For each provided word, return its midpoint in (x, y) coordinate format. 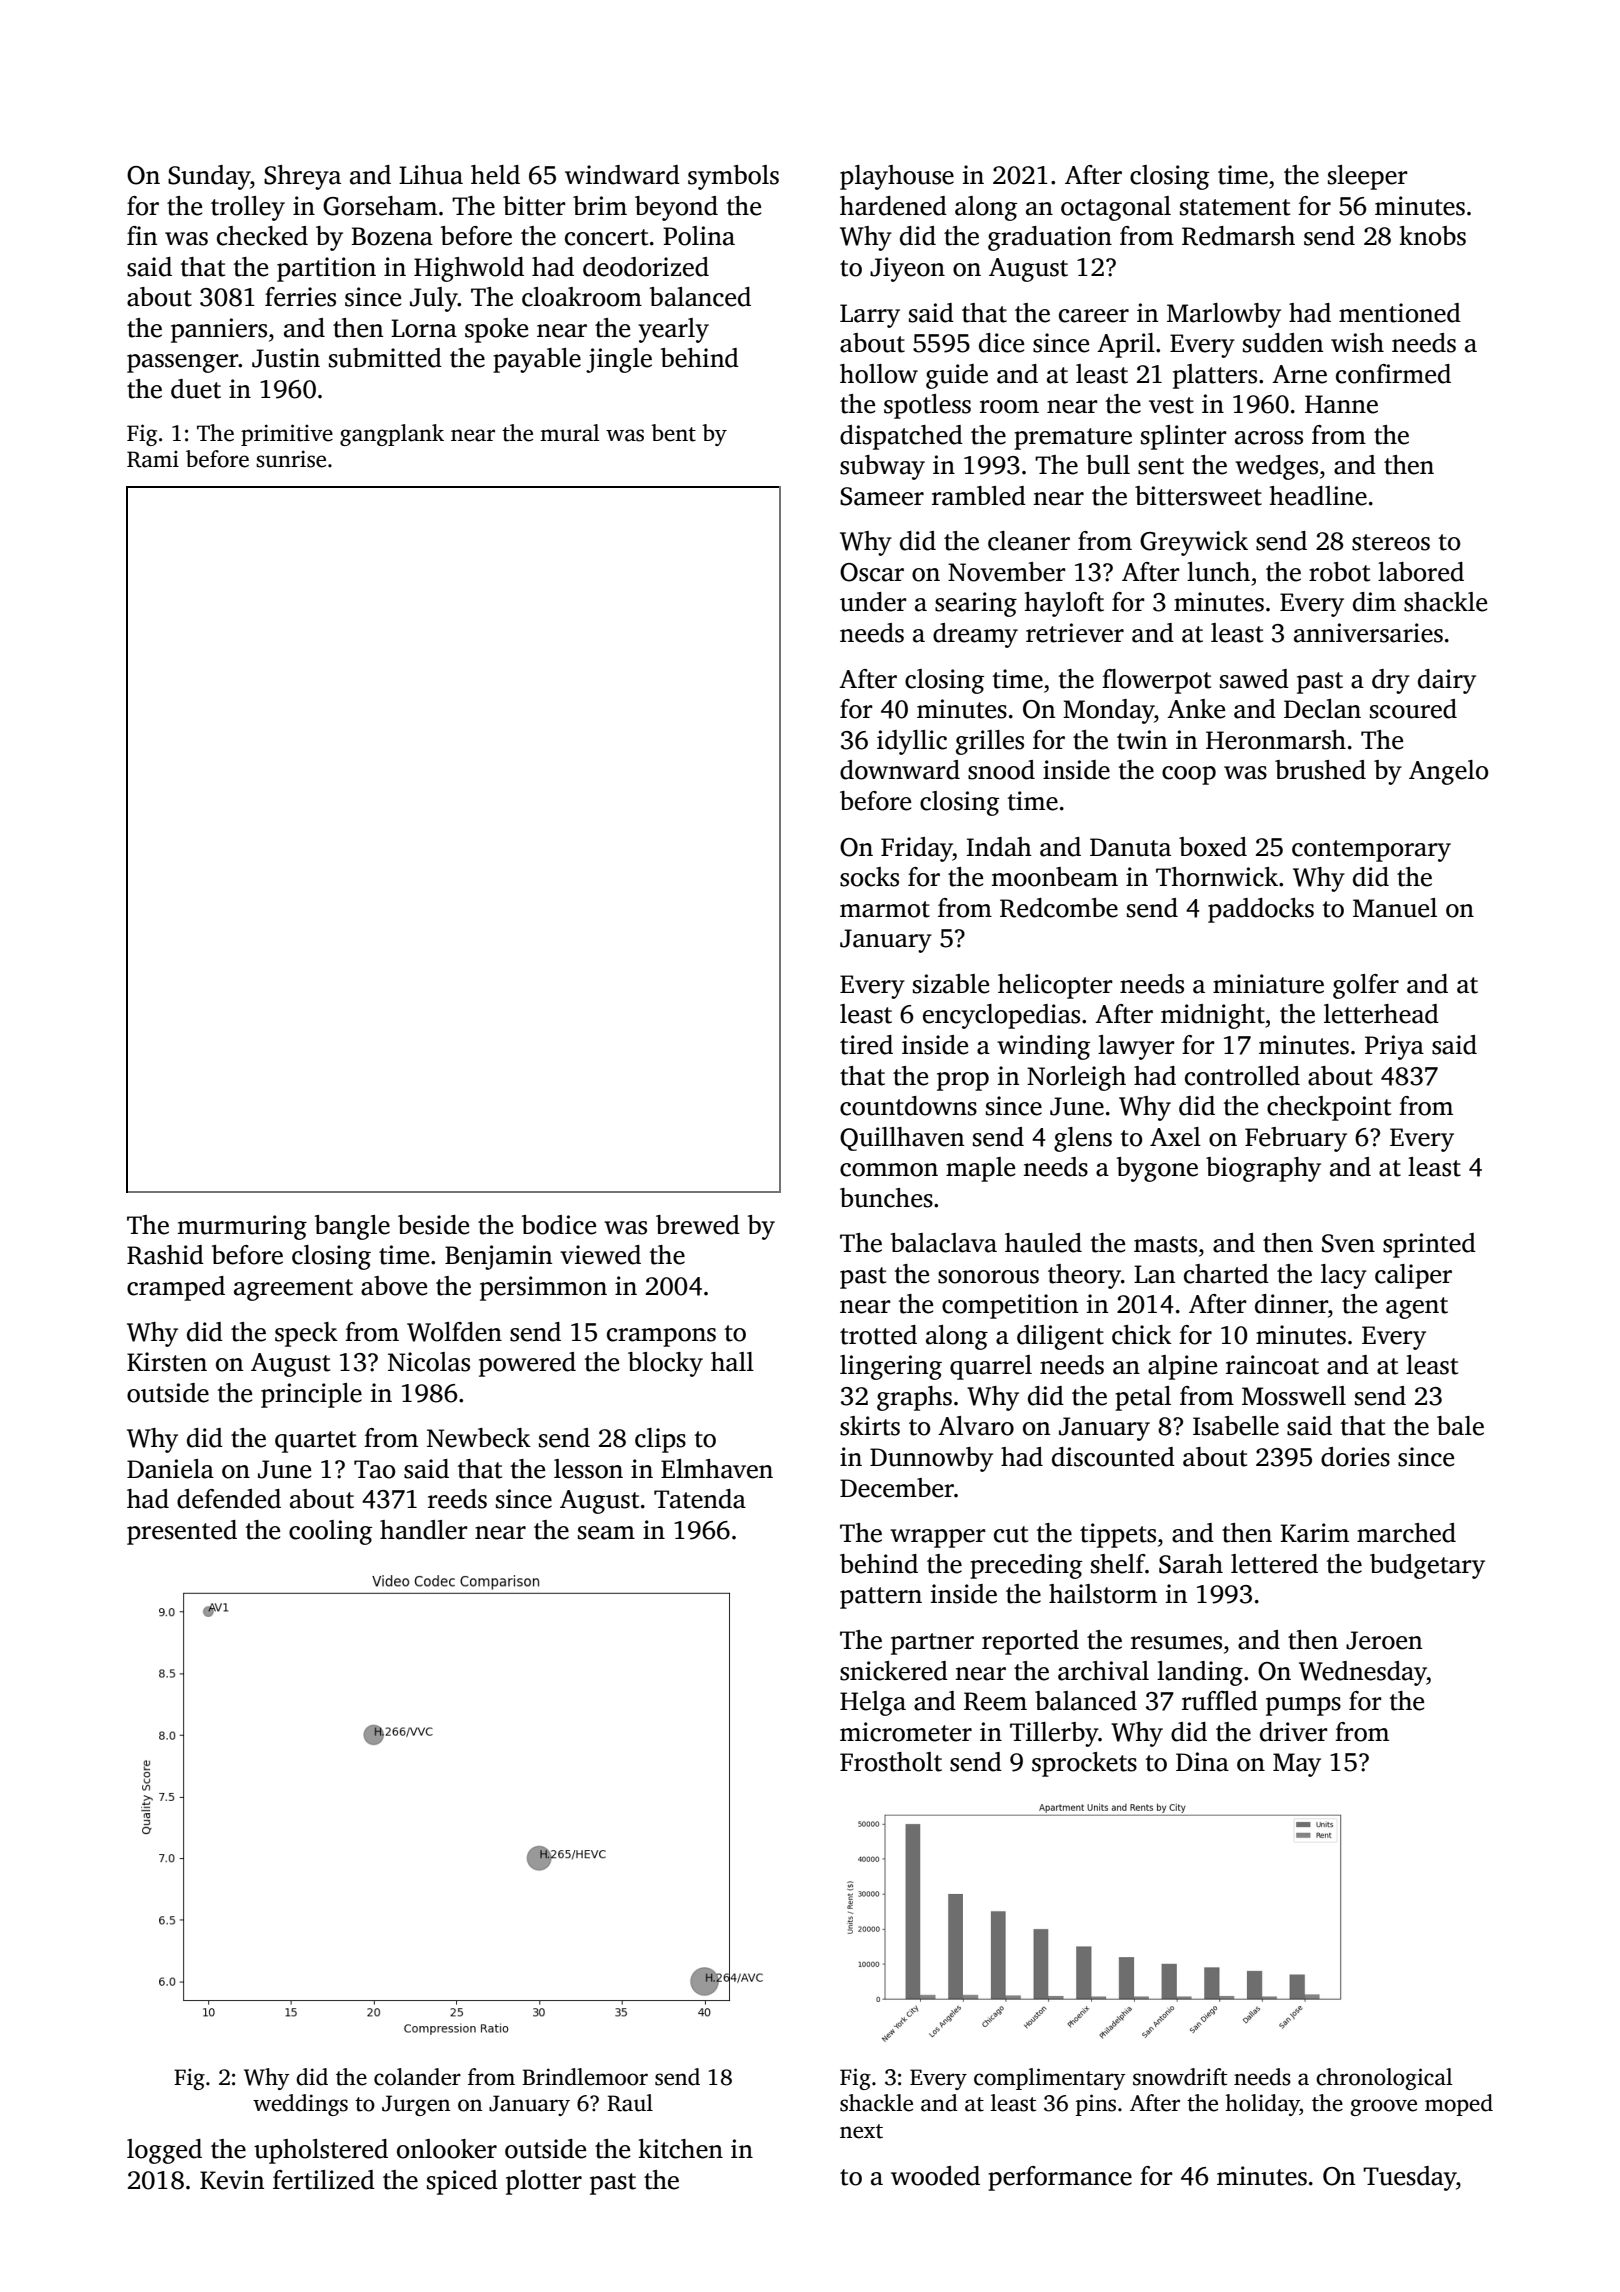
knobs (1433, 236)
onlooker (447, 2149)
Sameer (882, 496)
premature (1073, 439)
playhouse (897, 177)
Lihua (431, 175)
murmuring (242, 1227)
